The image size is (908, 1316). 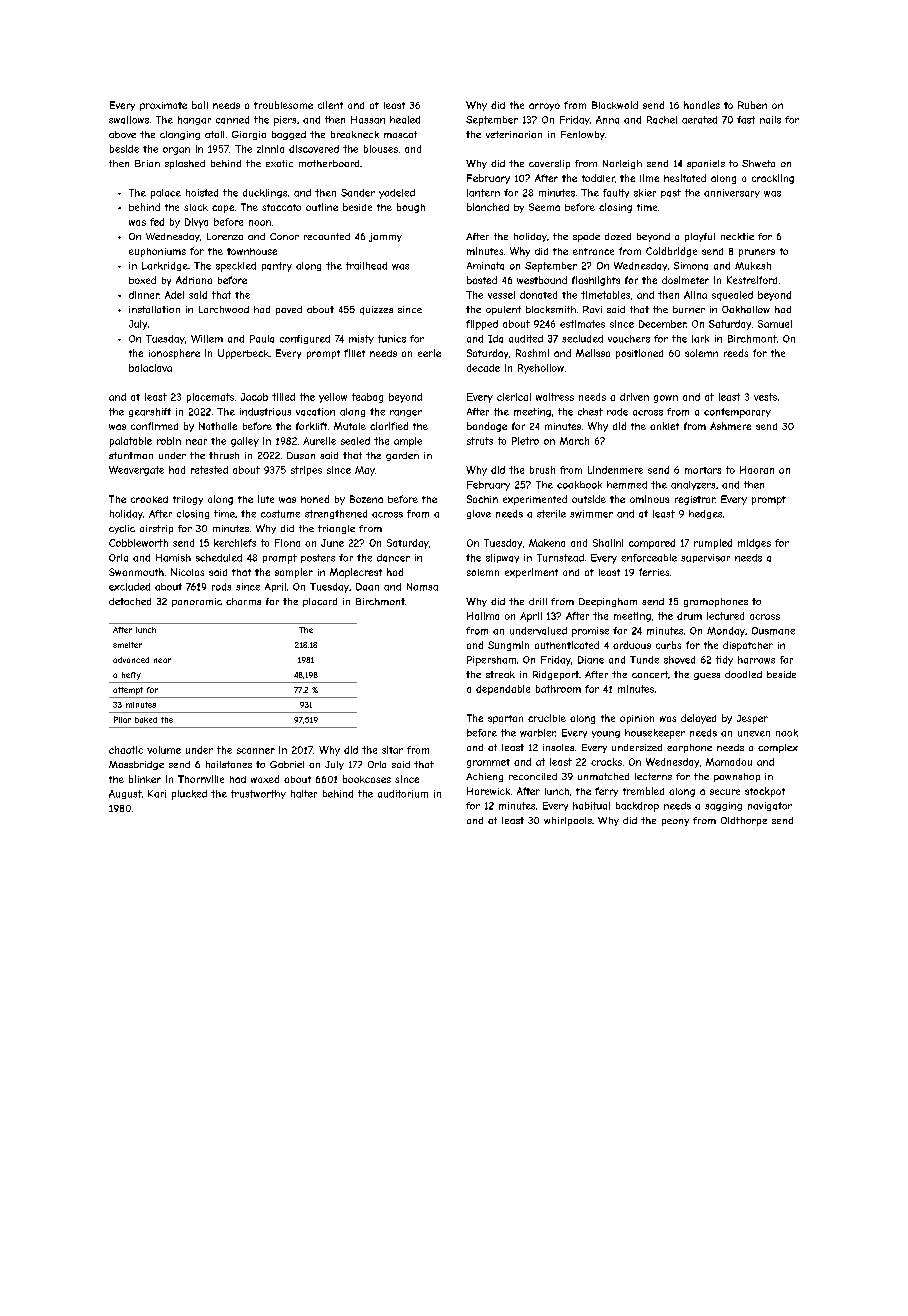 I want to click on gramophones, so click(x=716, y=602).
